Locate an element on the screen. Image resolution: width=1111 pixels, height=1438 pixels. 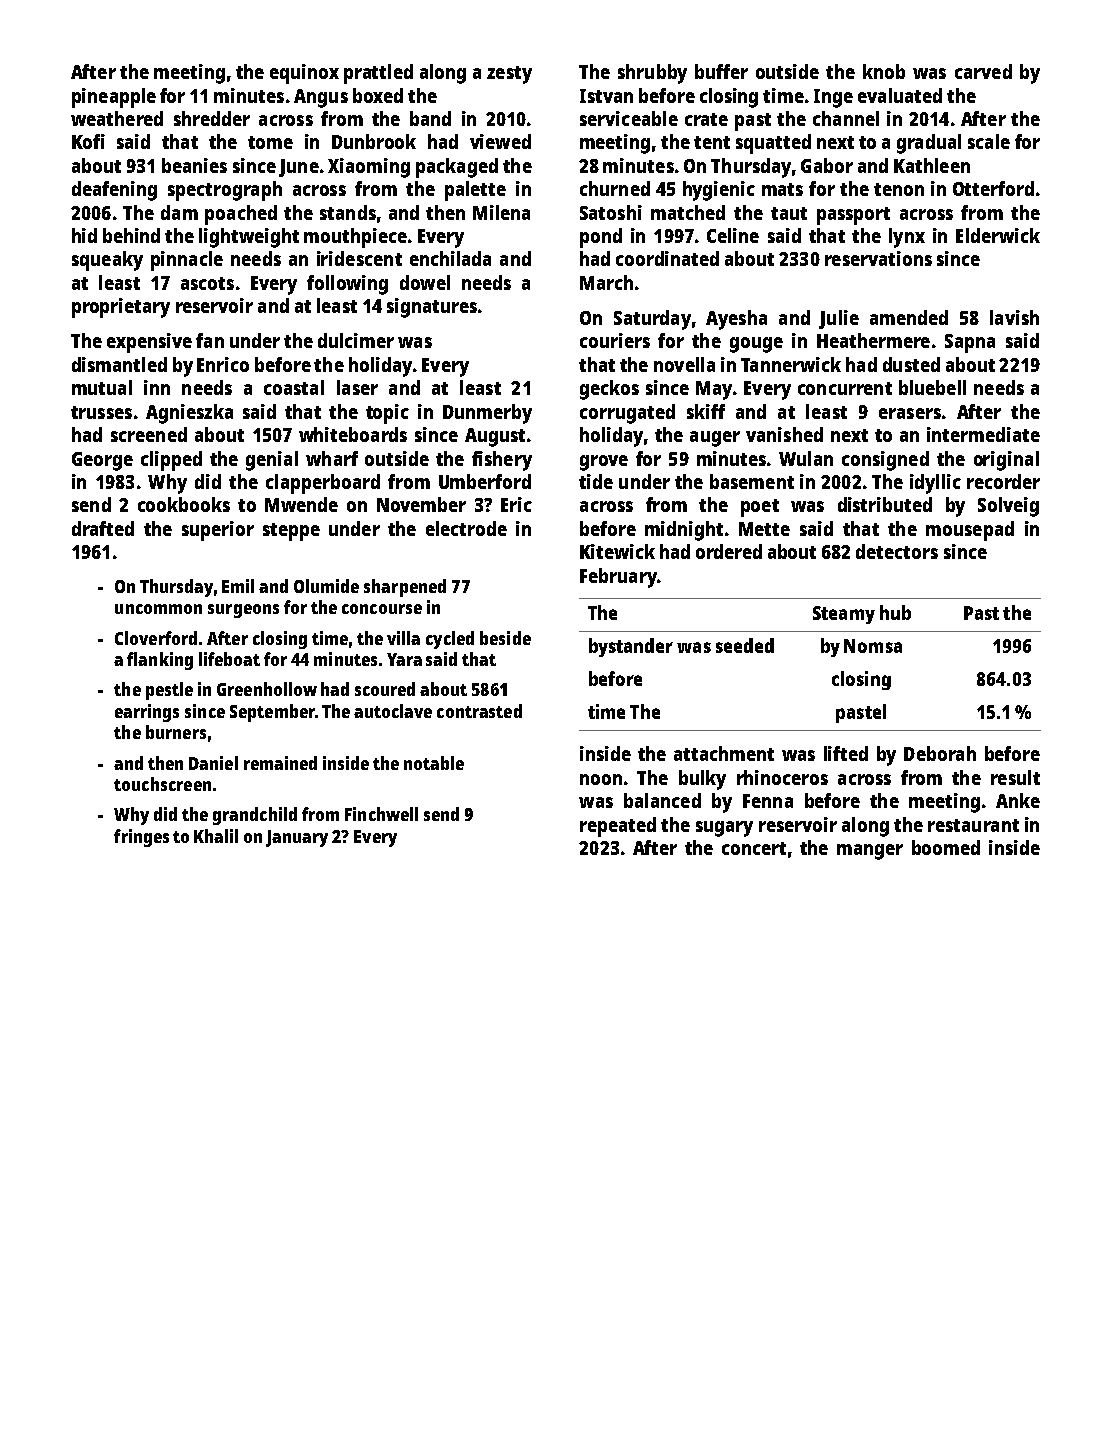
bystander is located at coordinates (631, 647).
